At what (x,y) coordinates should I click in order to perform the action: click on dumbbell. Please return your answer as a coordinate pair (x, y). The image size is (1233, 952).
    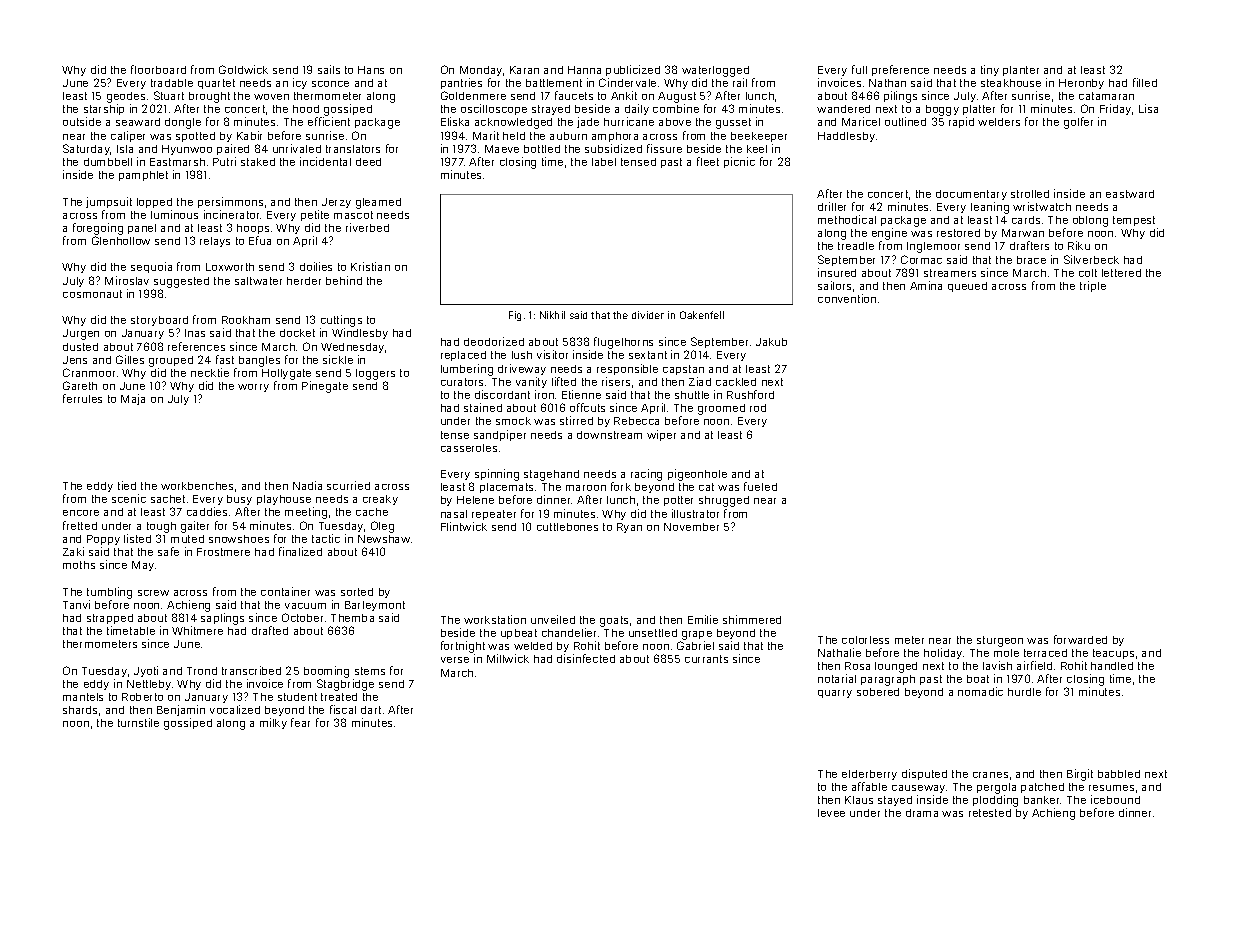
    Looking at the image, I should click on (108, 162).
